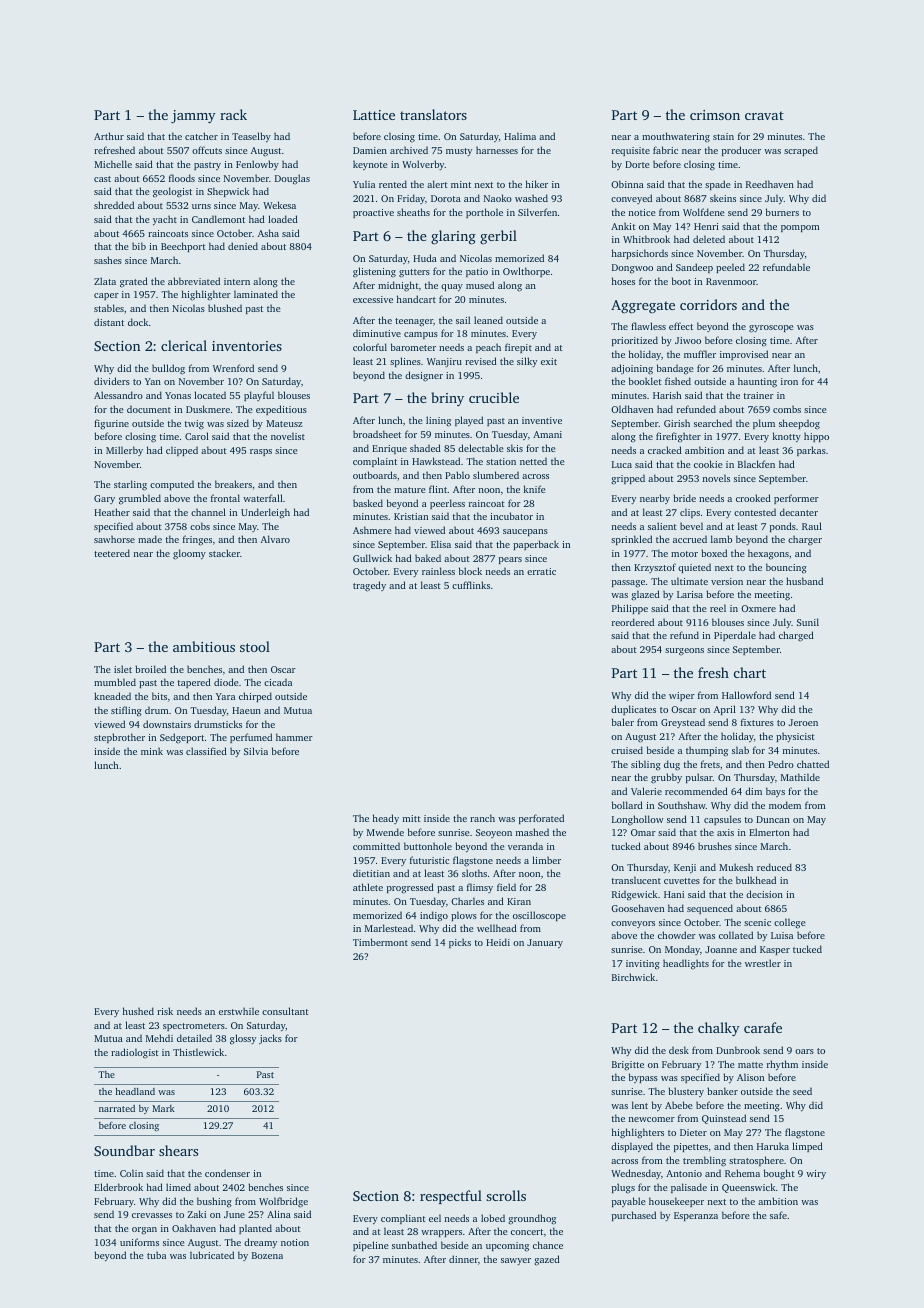 This screenshot has width=924, height=1308. I want to click on Elderbrook, so click(118, 1187).
